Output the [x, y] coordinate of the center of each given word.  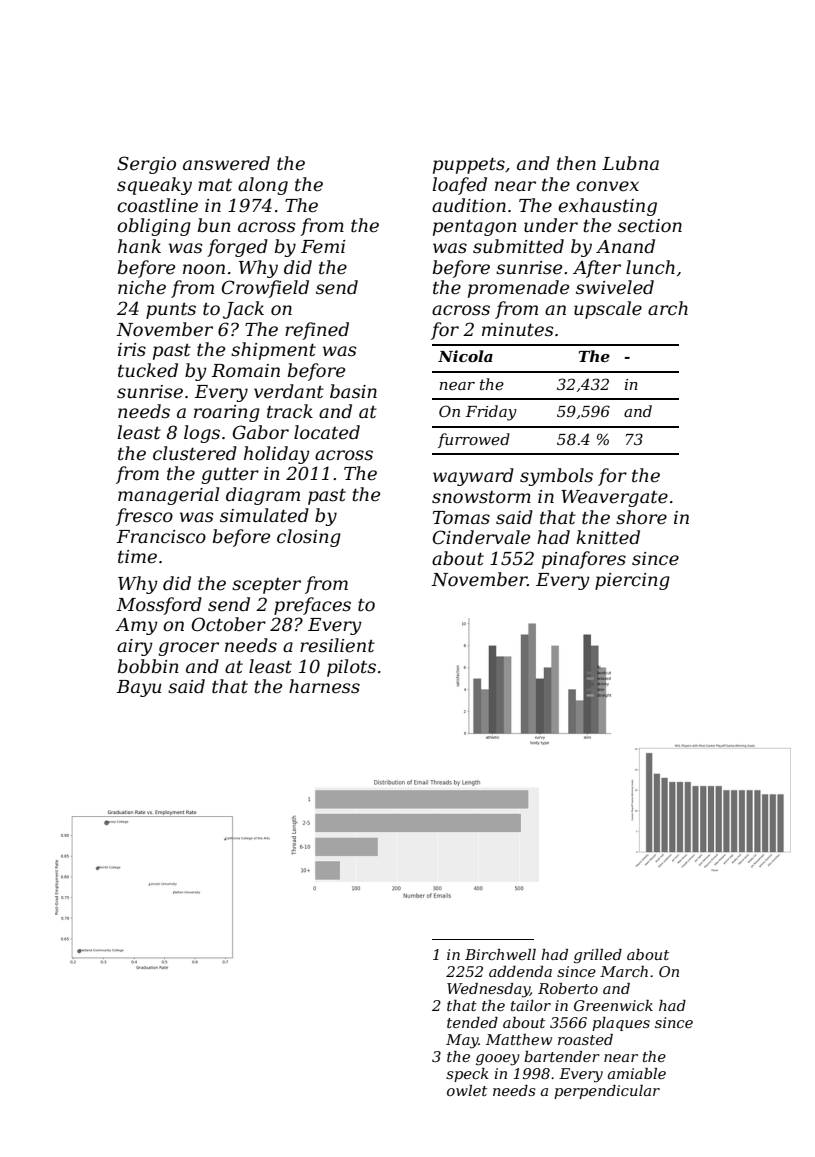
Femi [323, 246]
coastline [157, 205]
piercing [632, 581]
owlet [467, 1090]
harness [324, 686]
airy [135, 647]
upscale [608, 310]
